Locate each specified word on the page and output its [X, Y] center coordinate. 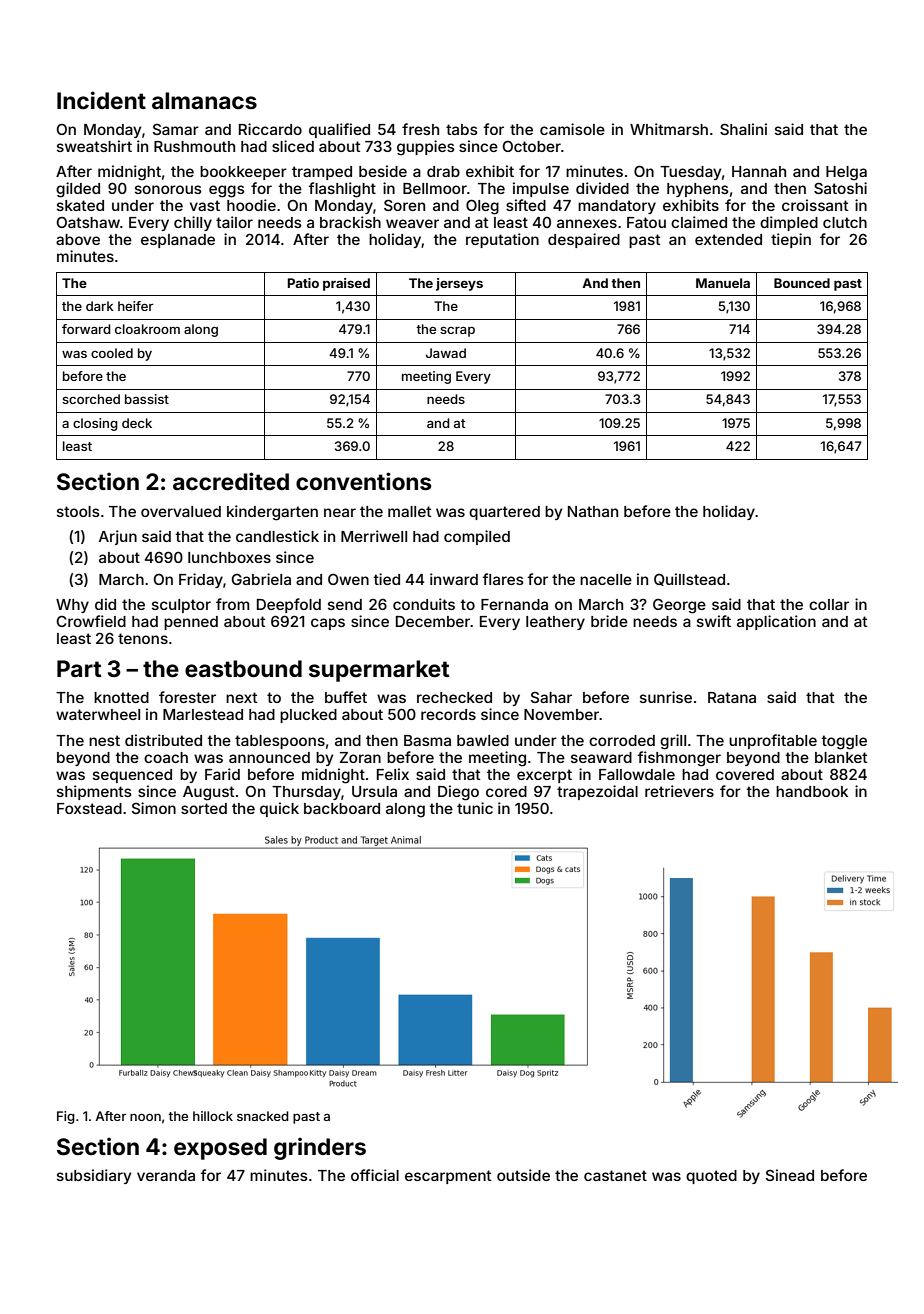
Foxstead [89, 808]
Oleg [482, 207]
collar [829, 604]
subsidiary [94, 1176]
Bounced [802, 283]
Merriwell [374, 536]
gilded [78, 190]
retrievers [679, 791]
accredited [231, 481]
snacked [263, 1116]
